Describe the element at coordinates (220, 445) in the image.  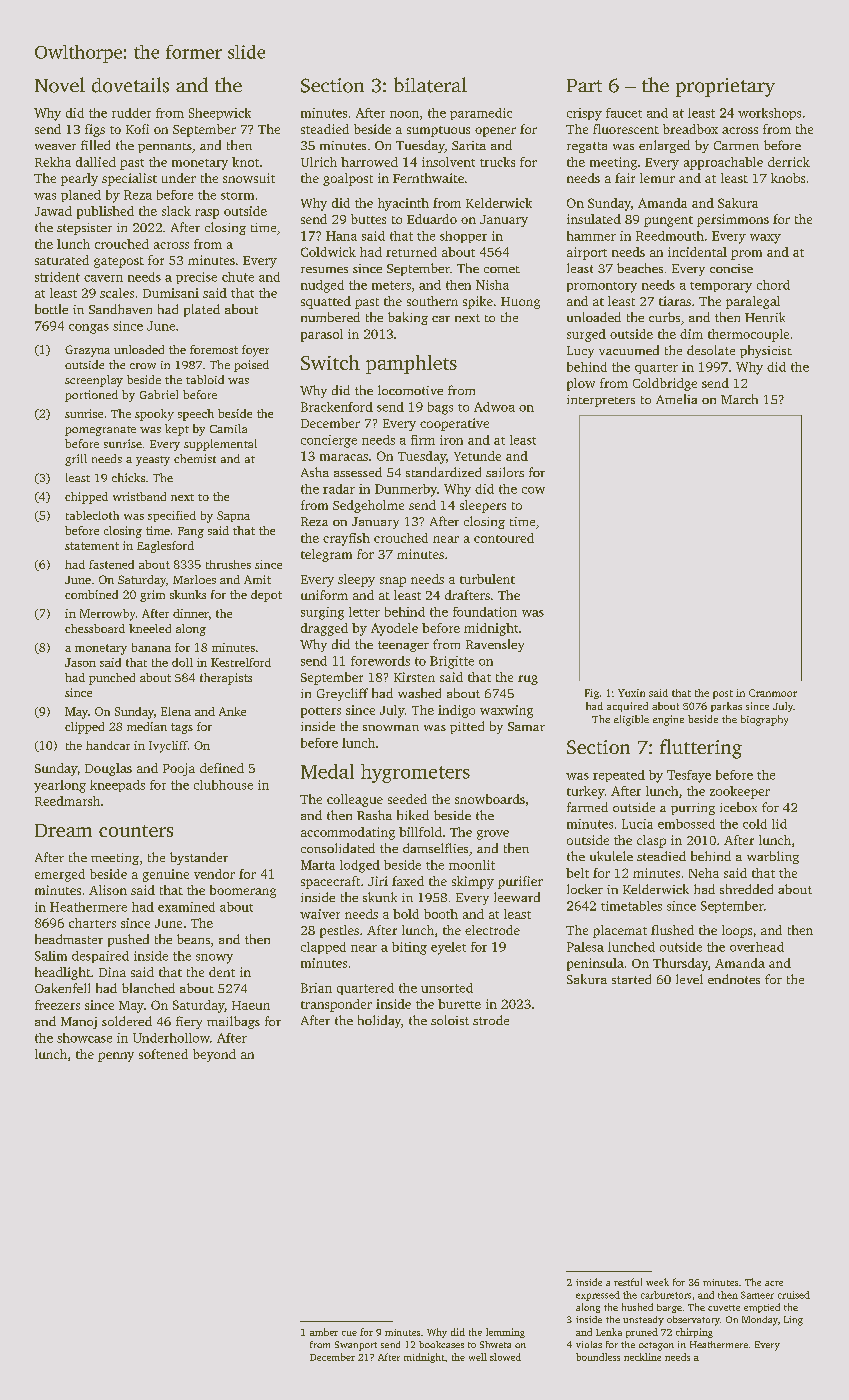
I see `supplemental` at that location.
